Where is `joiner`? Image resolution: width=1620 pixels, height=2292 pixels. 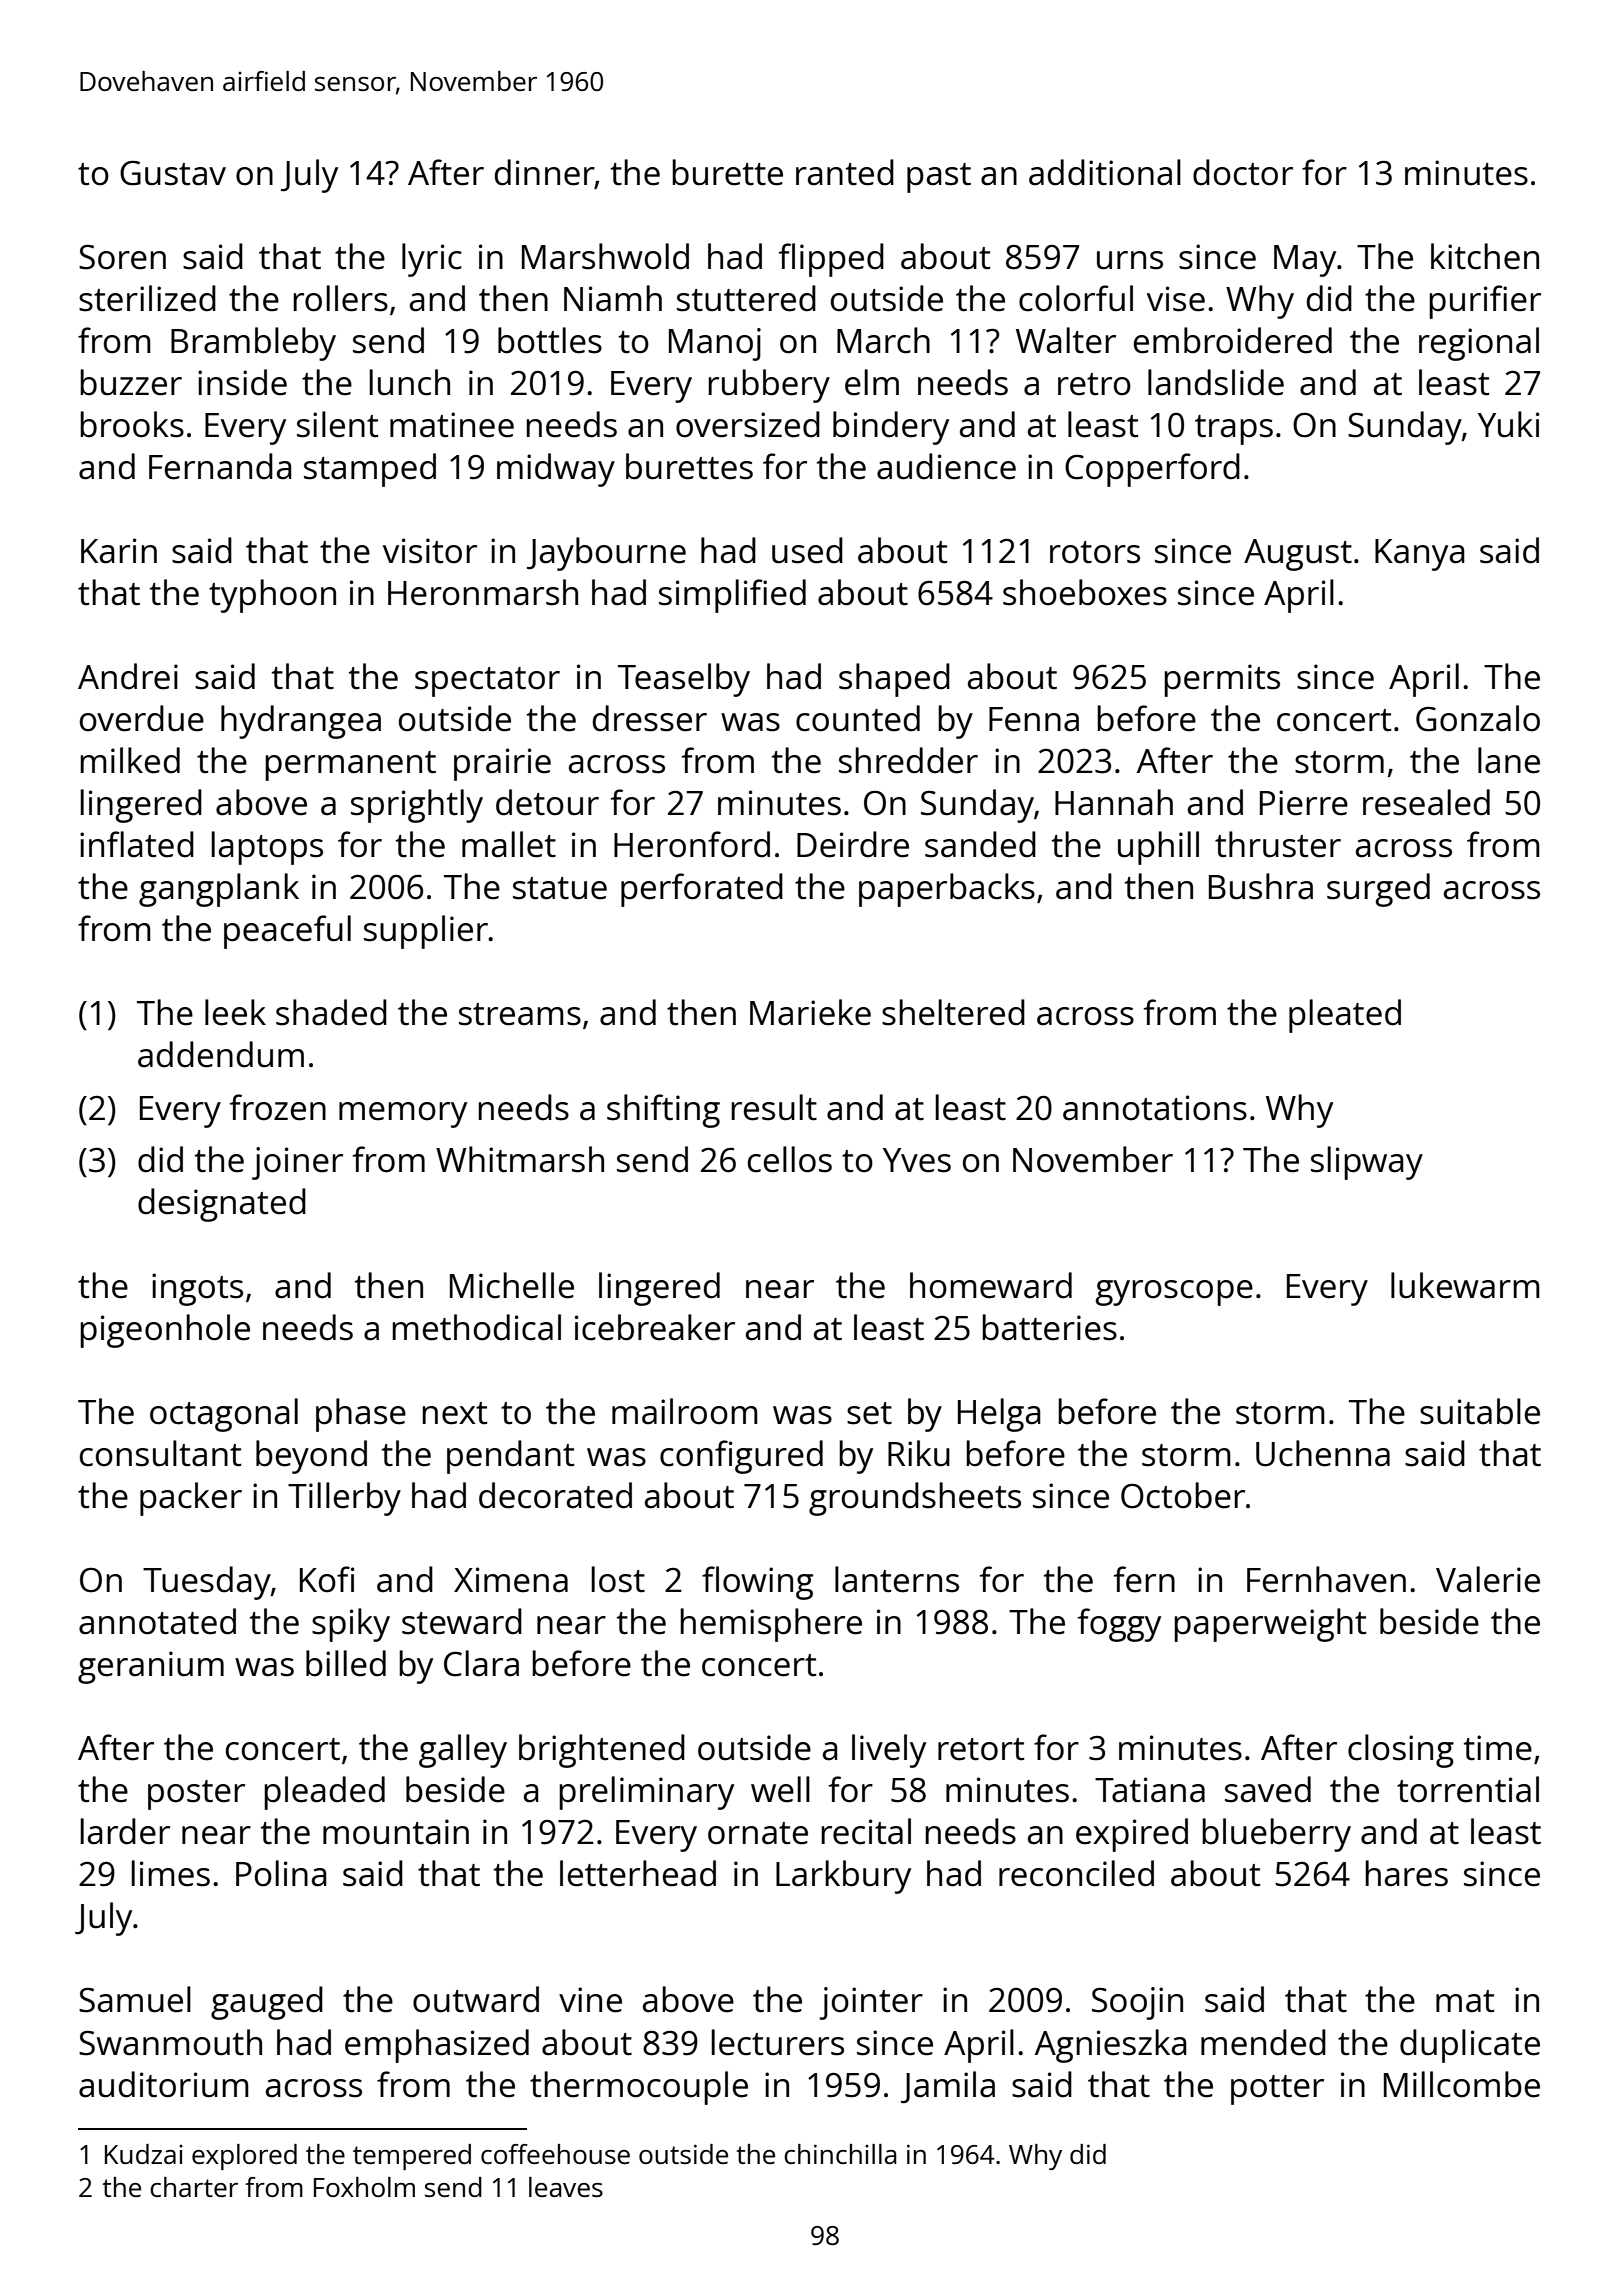
joiner is located at coordinates (297, 1163).
